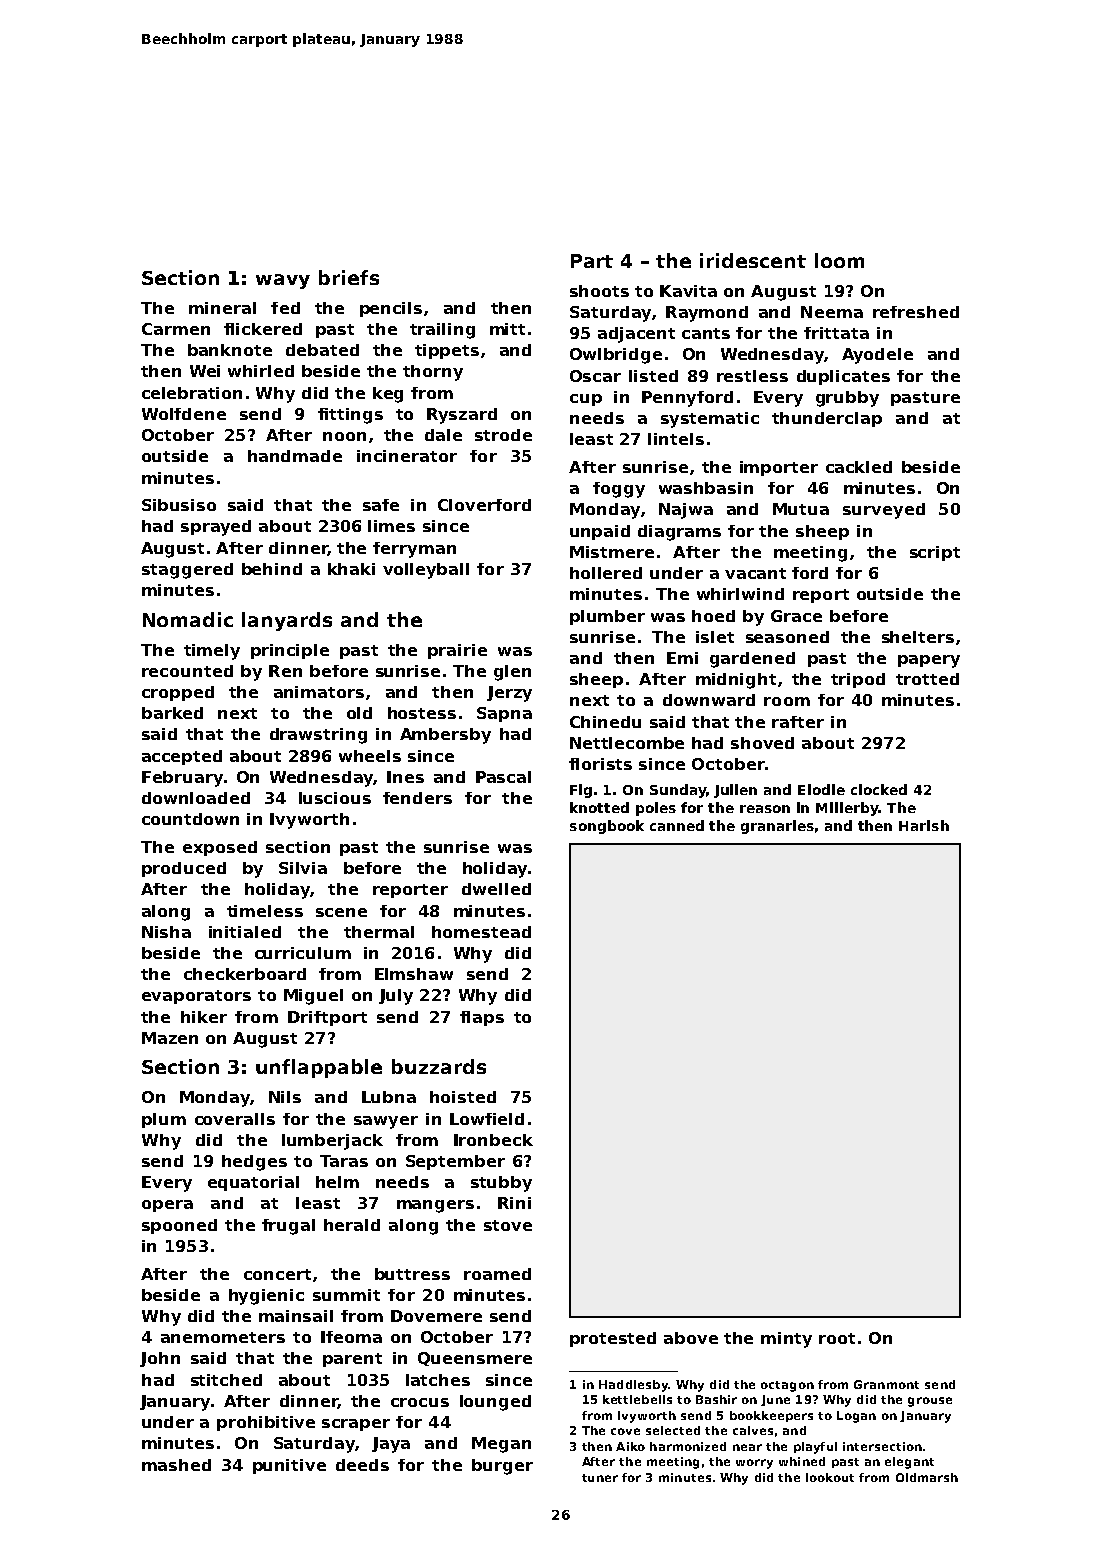 The image size is (1102, 1559). What do you see at coordinates (283, 281) in the screenshot?
I see `wavy` at bounding box center [283, 281].
